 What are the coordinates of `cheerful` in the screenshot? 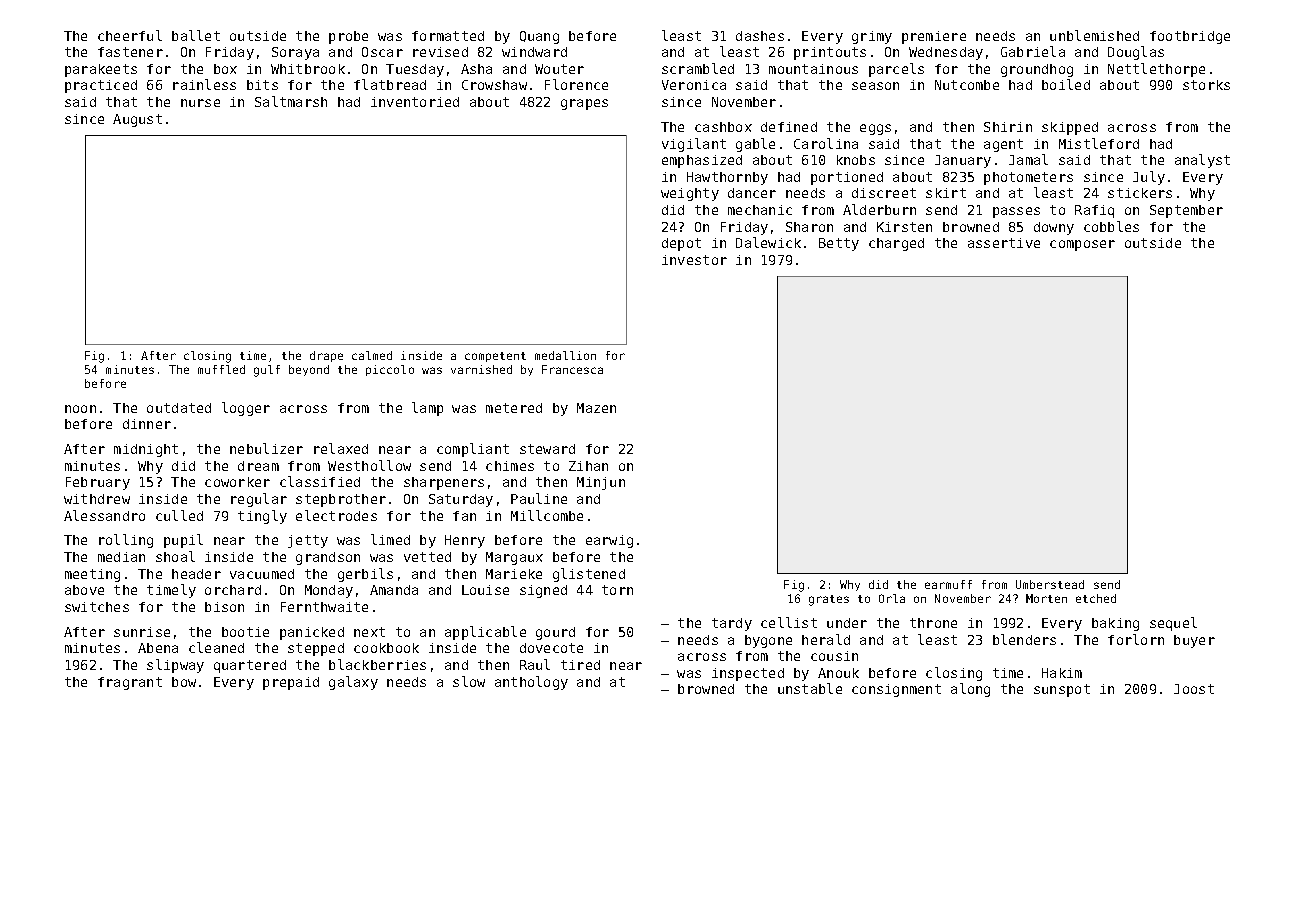 It's located at (130, 35).
